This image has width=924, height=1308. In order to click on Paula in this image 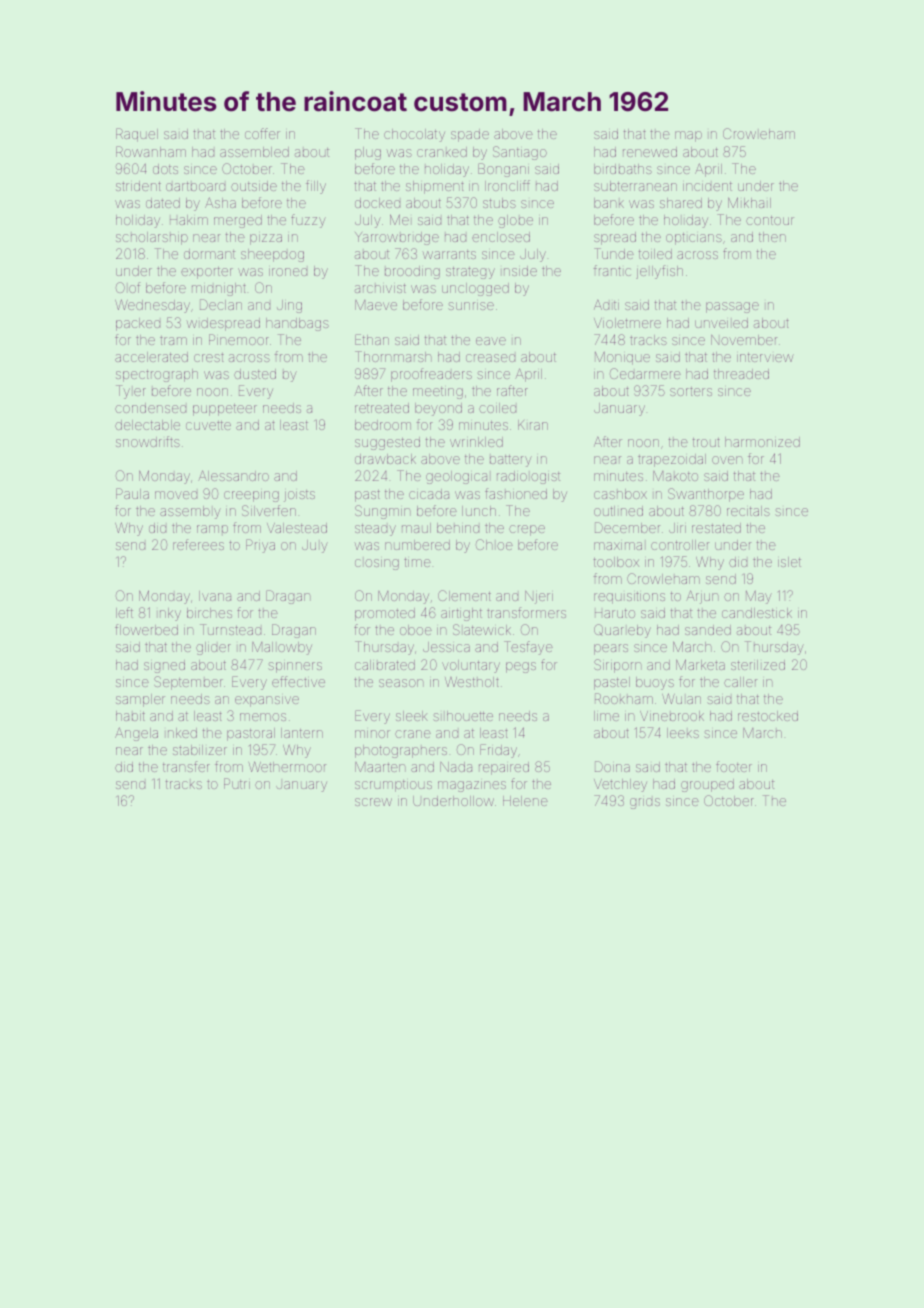, I will do `click(132, 493)`.
